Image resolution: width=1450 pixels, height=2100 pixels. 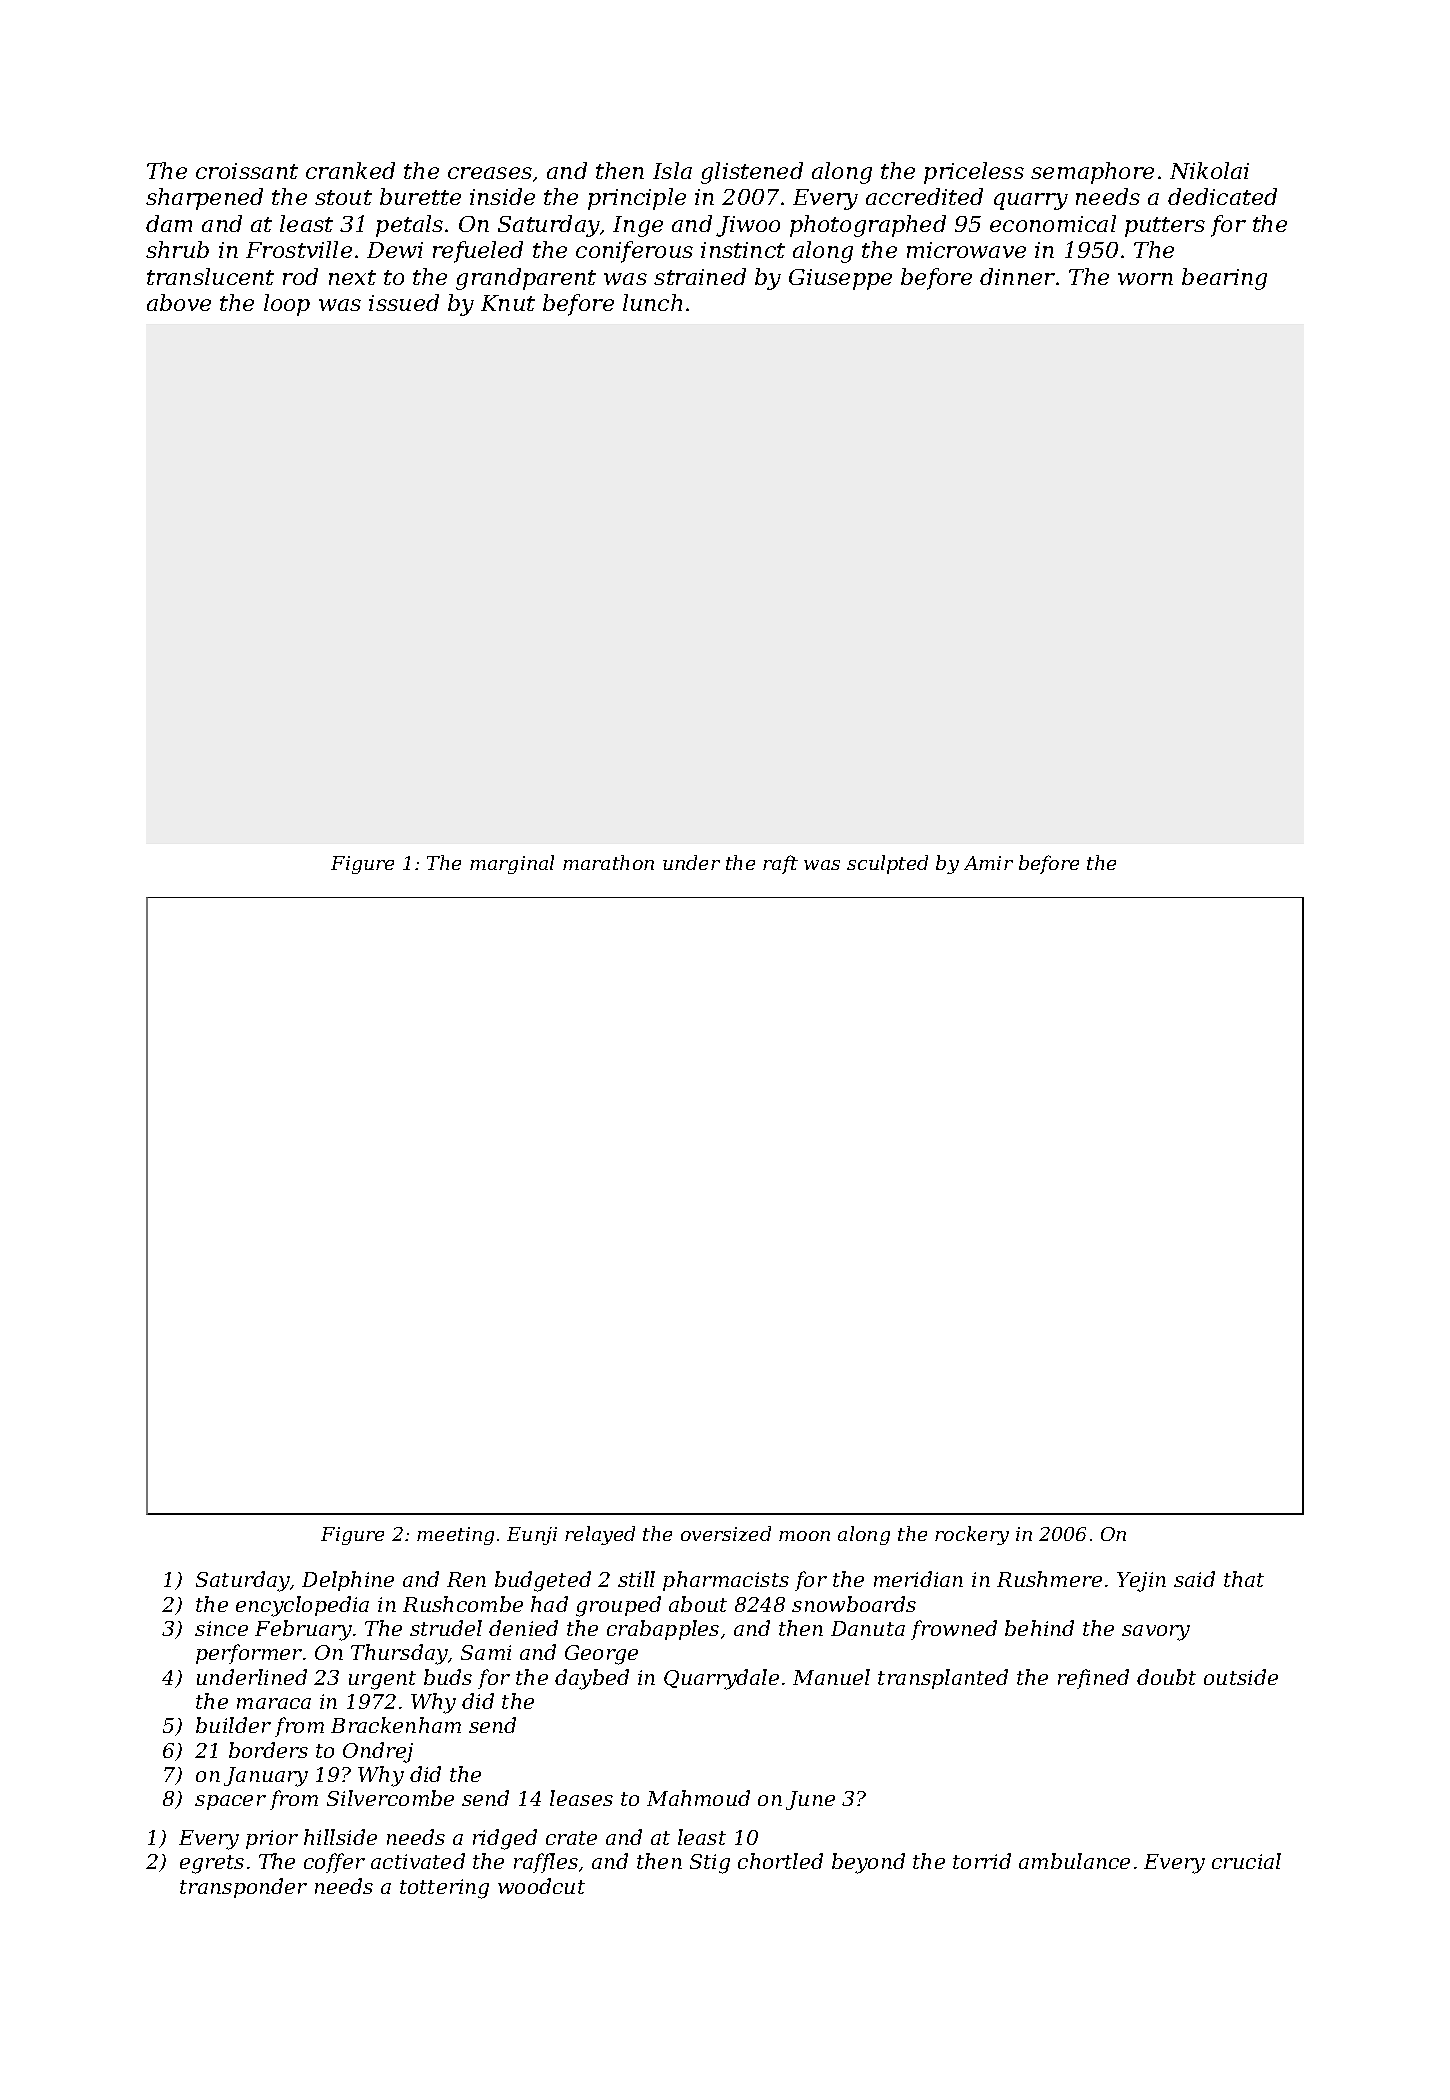 I want to click on above, so click(x=179, y=302).
